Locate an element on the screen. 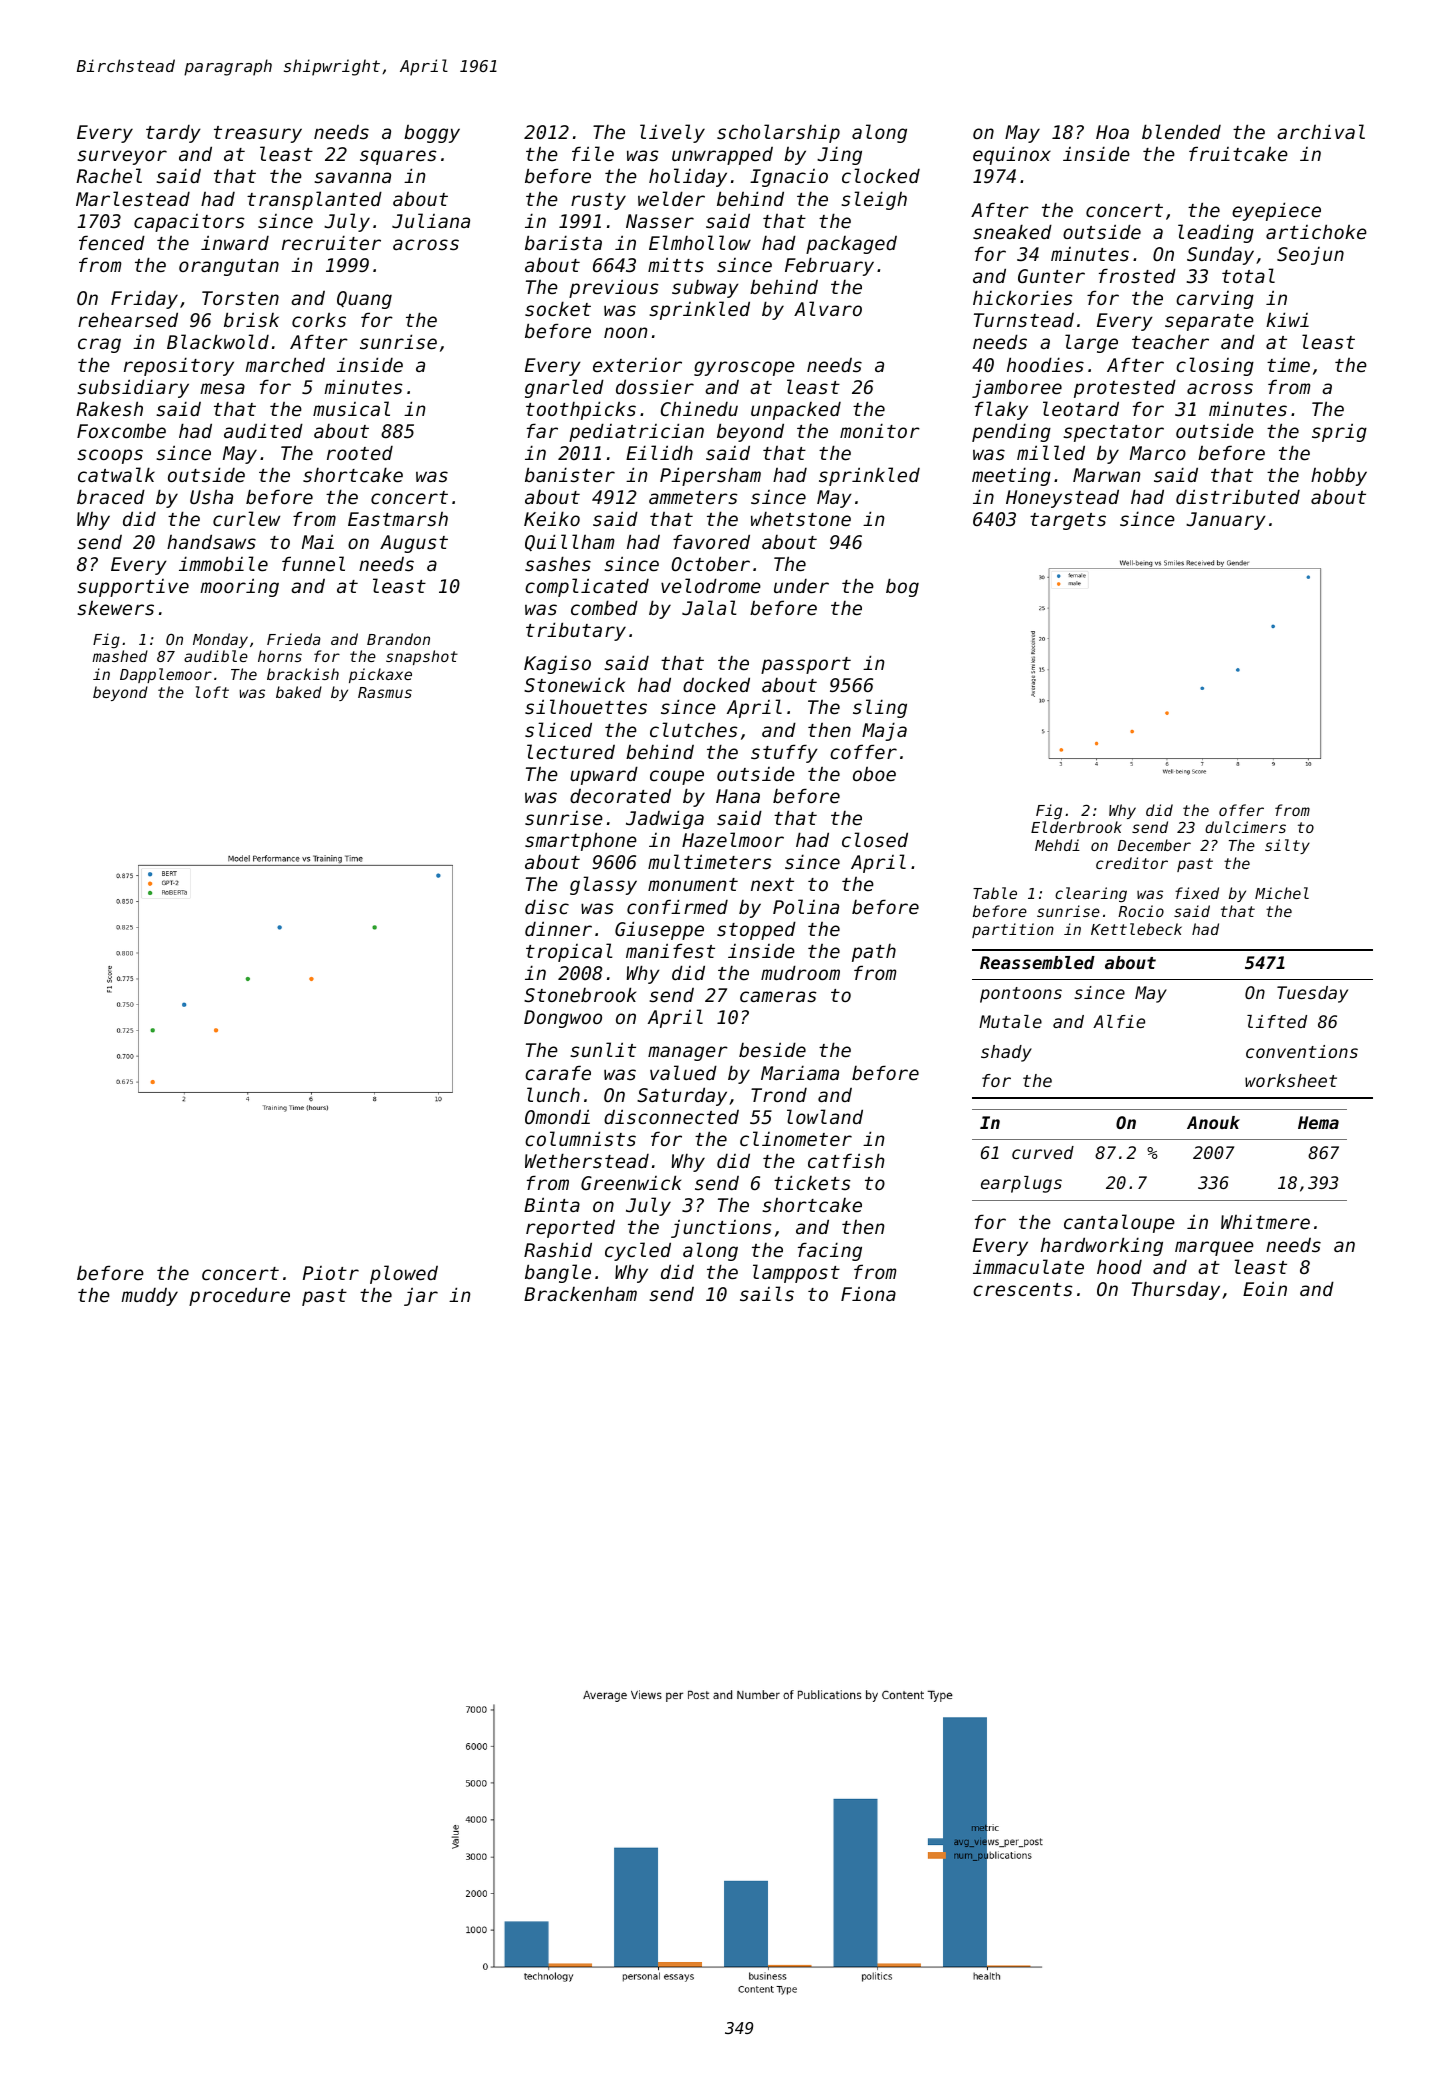  sling is located at coordinates (880, 708).
